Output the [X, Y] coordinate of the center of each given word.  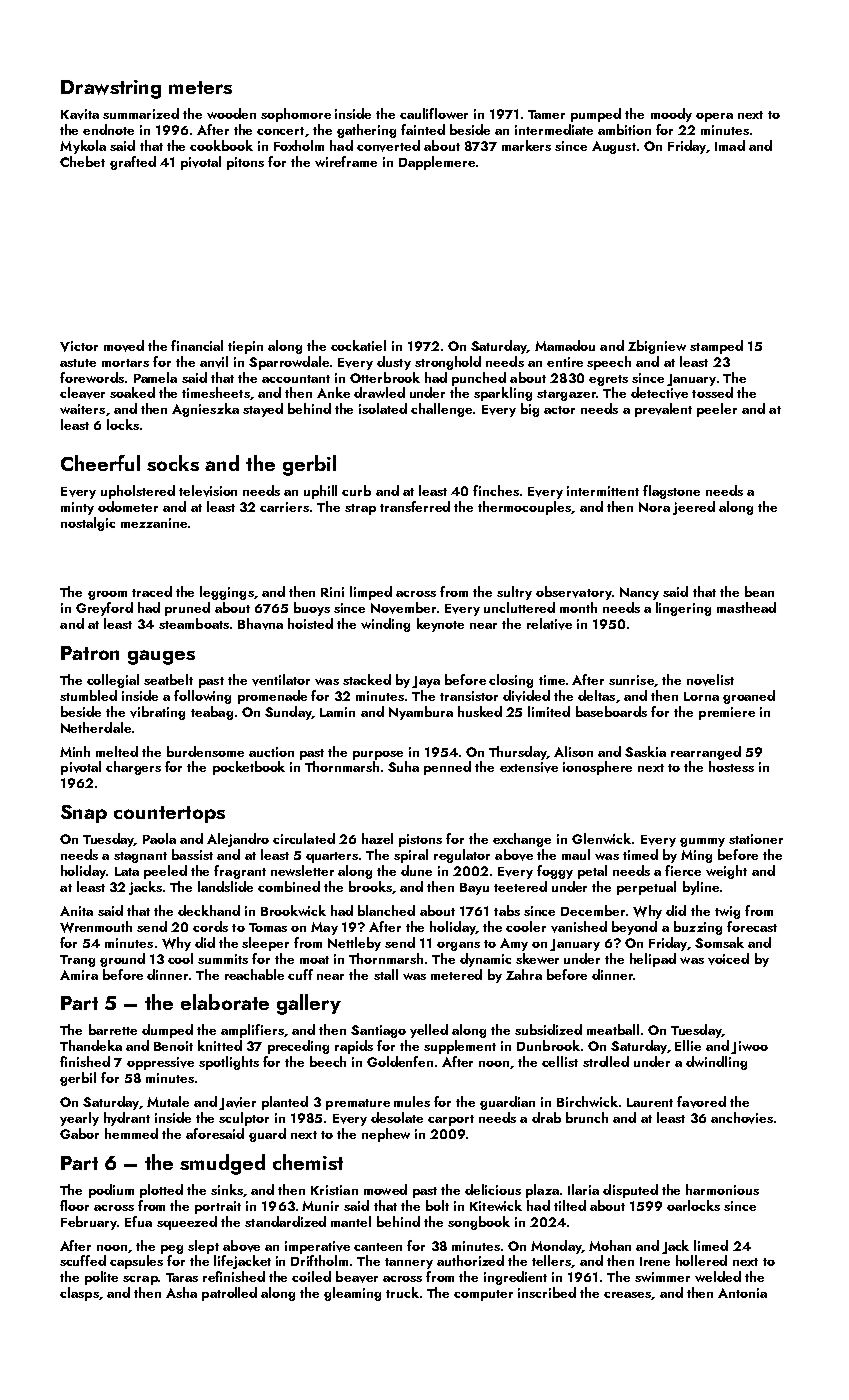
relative [549, 624]
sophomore [296, 115]
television [208, 491]
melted [117, 751]
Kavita [80, 114]
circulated [304, 838]
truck [402, 1292]
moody [671, 115]
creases [627, 1295]
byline [701, 888]
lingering [683, 609]
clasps [79, 1294]
